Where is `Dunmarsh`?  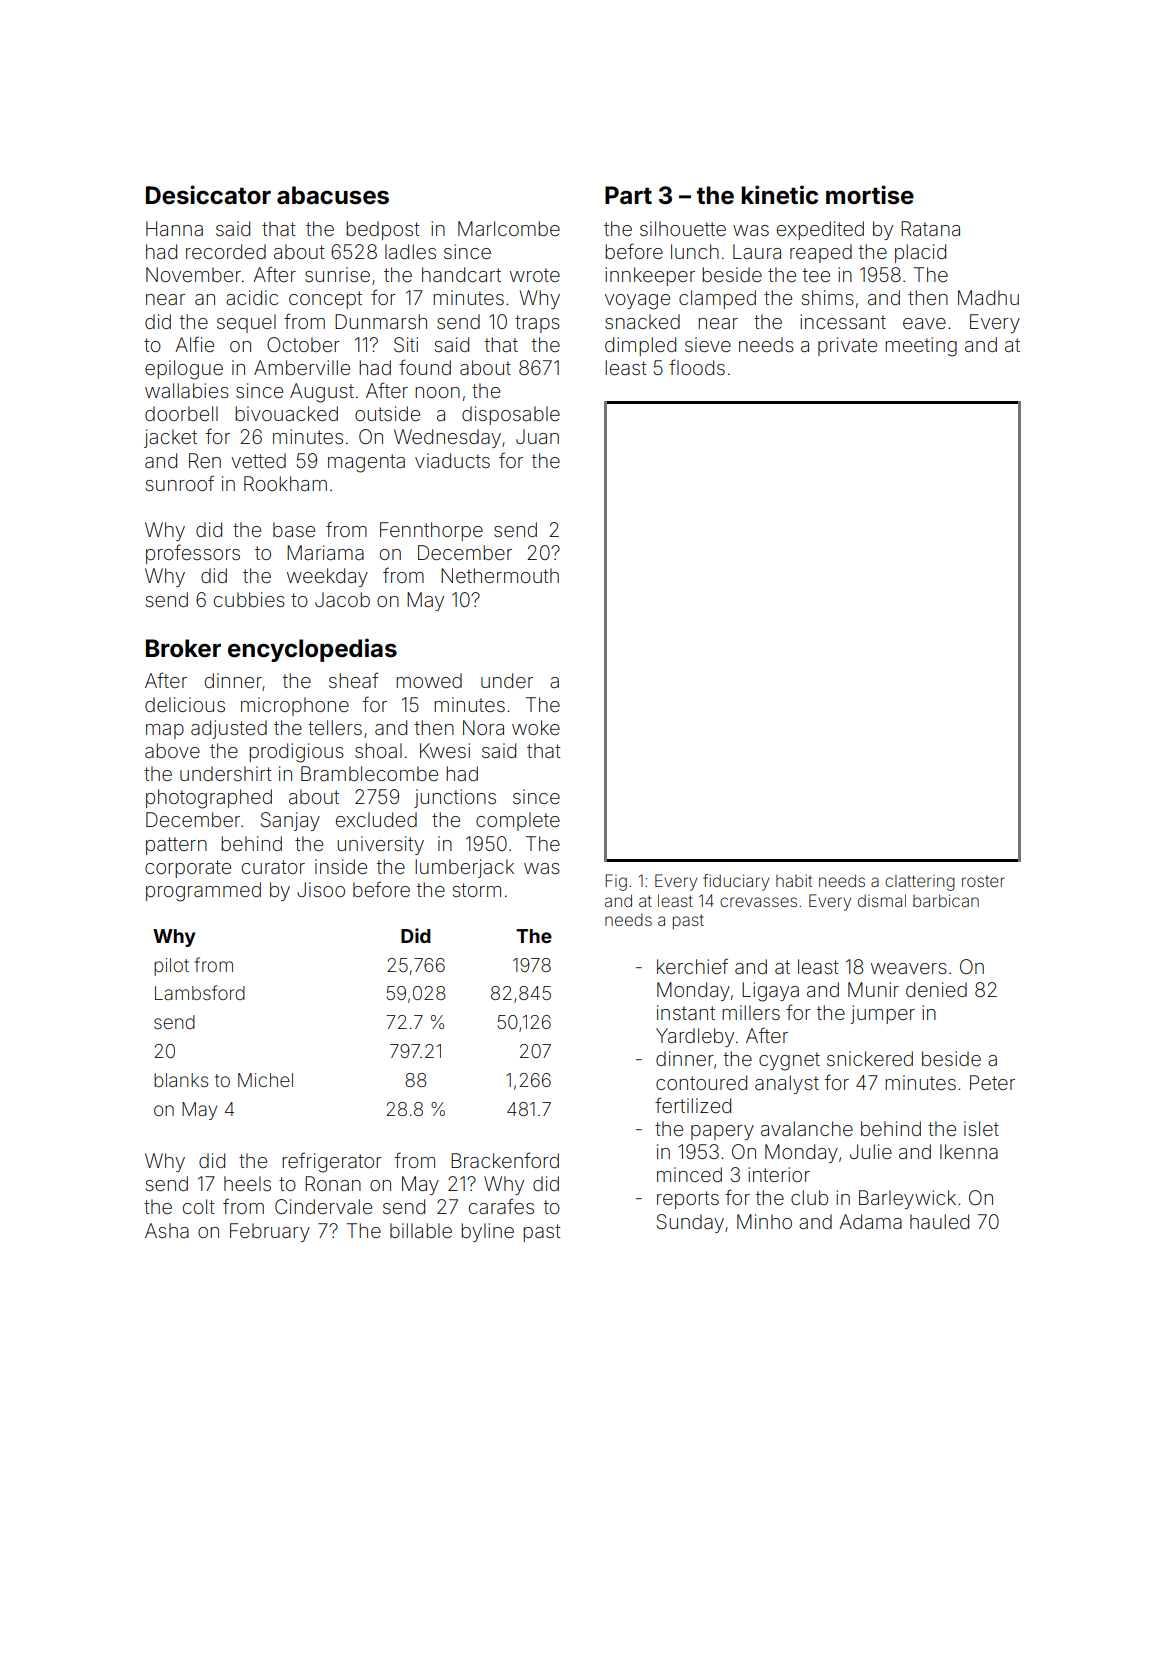
Dunmarsh is located at coordinates (381, 321).
